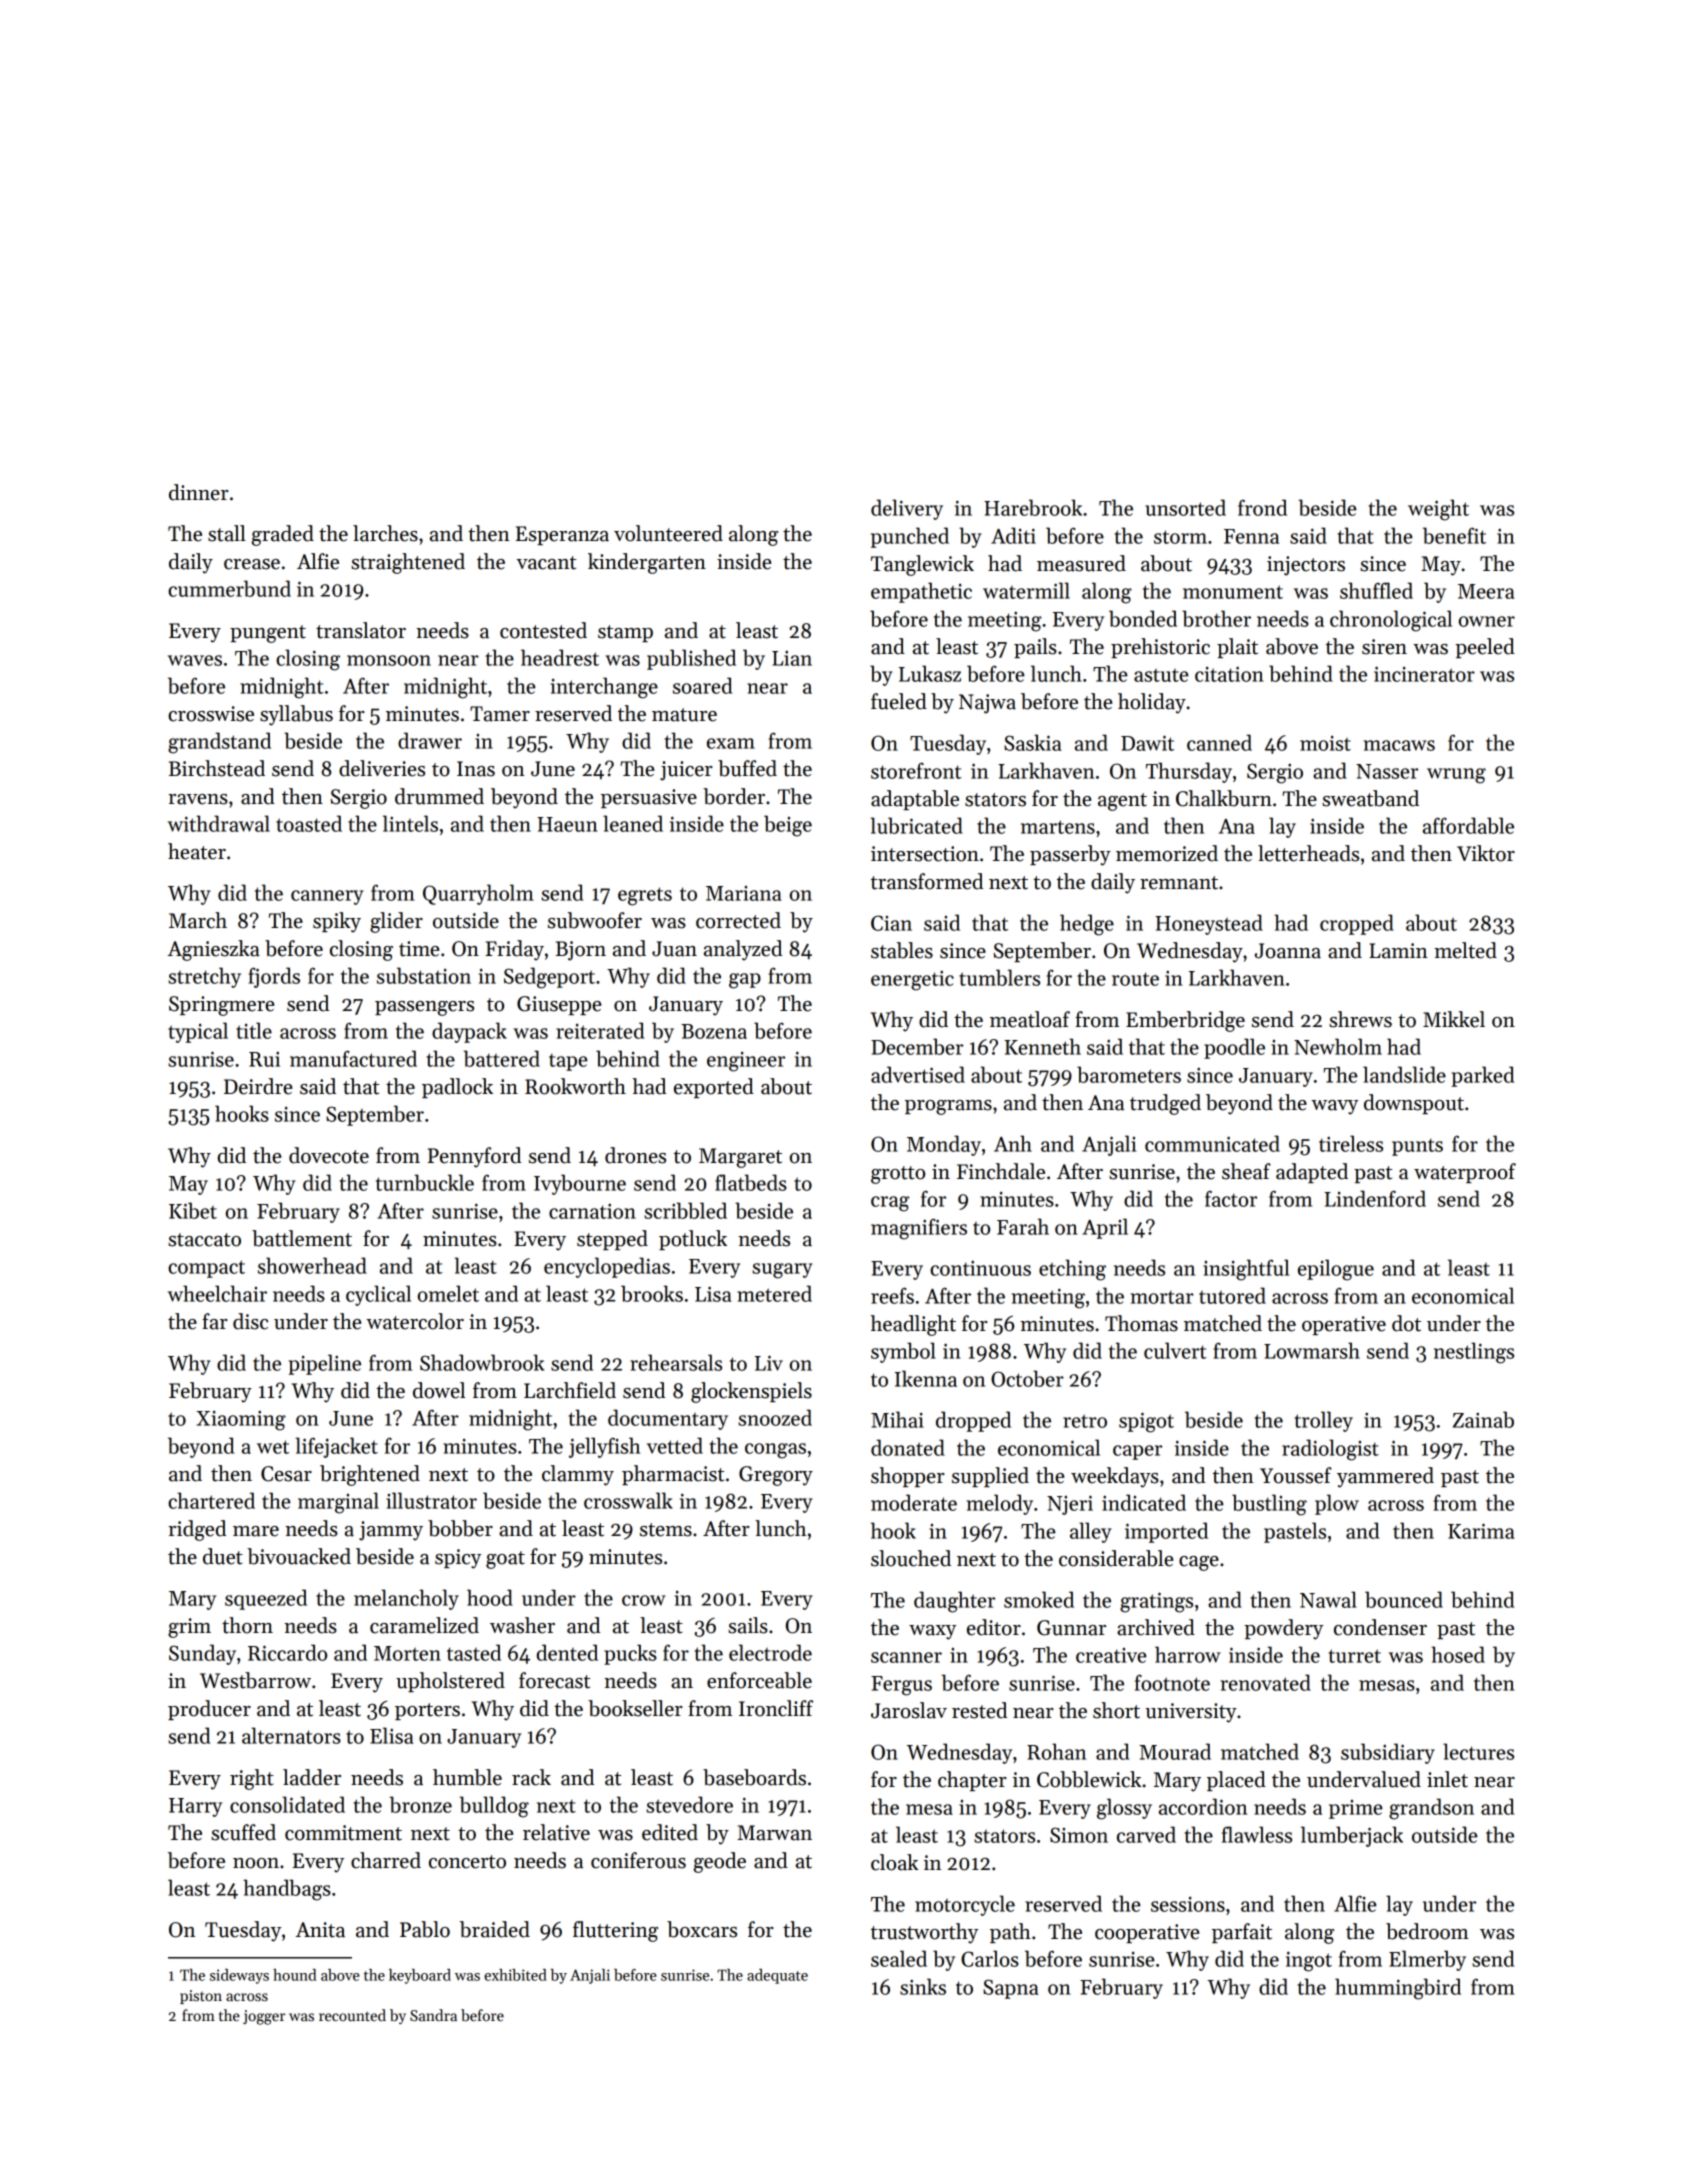 Image resolution: width=1683 pixels, height=2178 pixels. Describe the element at coordinates (899, 1958) in the document. I see `sealed` at that location.
